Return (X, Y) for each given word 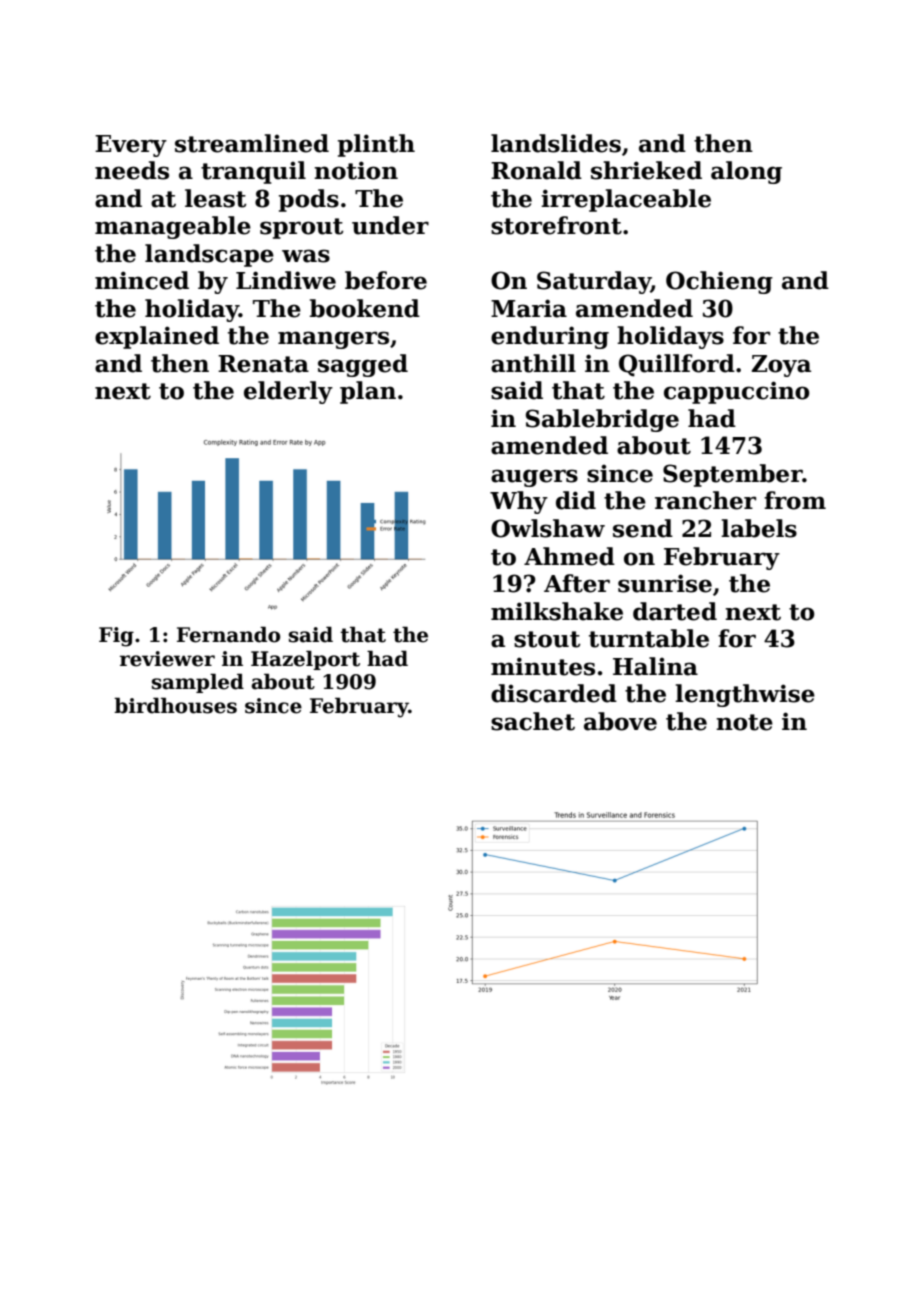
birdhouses (175, 705)
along (746, 172)
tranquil (253, 172)
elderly (288, 392)
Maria (529, 308)
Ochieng (719, 282)
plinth (376, 145)
